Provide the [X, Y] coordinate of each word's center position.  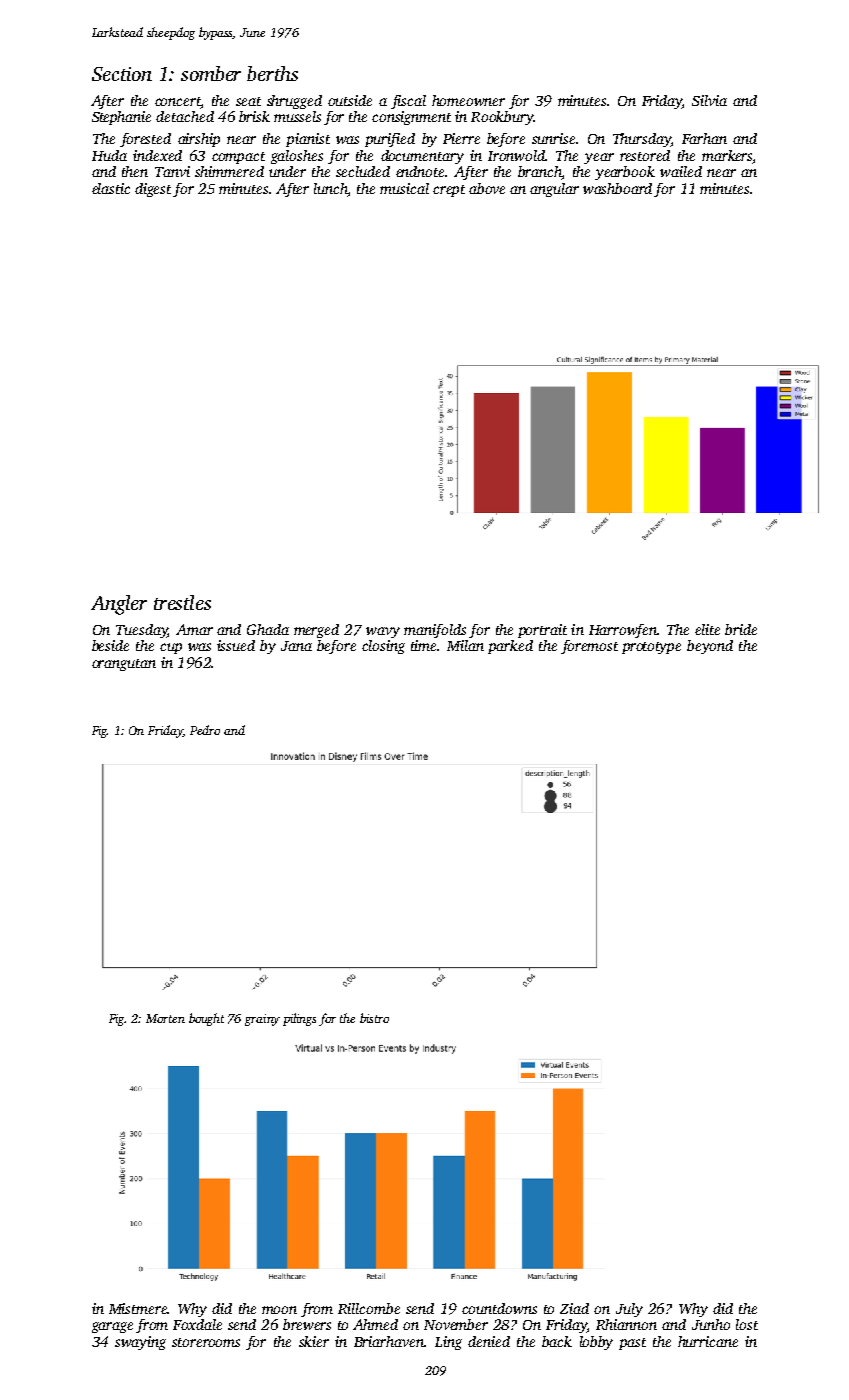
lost [747, 1324]
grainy [262, 1020]
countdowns [499, 1308]
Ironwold [516, 155]
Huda [109, 155]
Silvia [709, 100]
